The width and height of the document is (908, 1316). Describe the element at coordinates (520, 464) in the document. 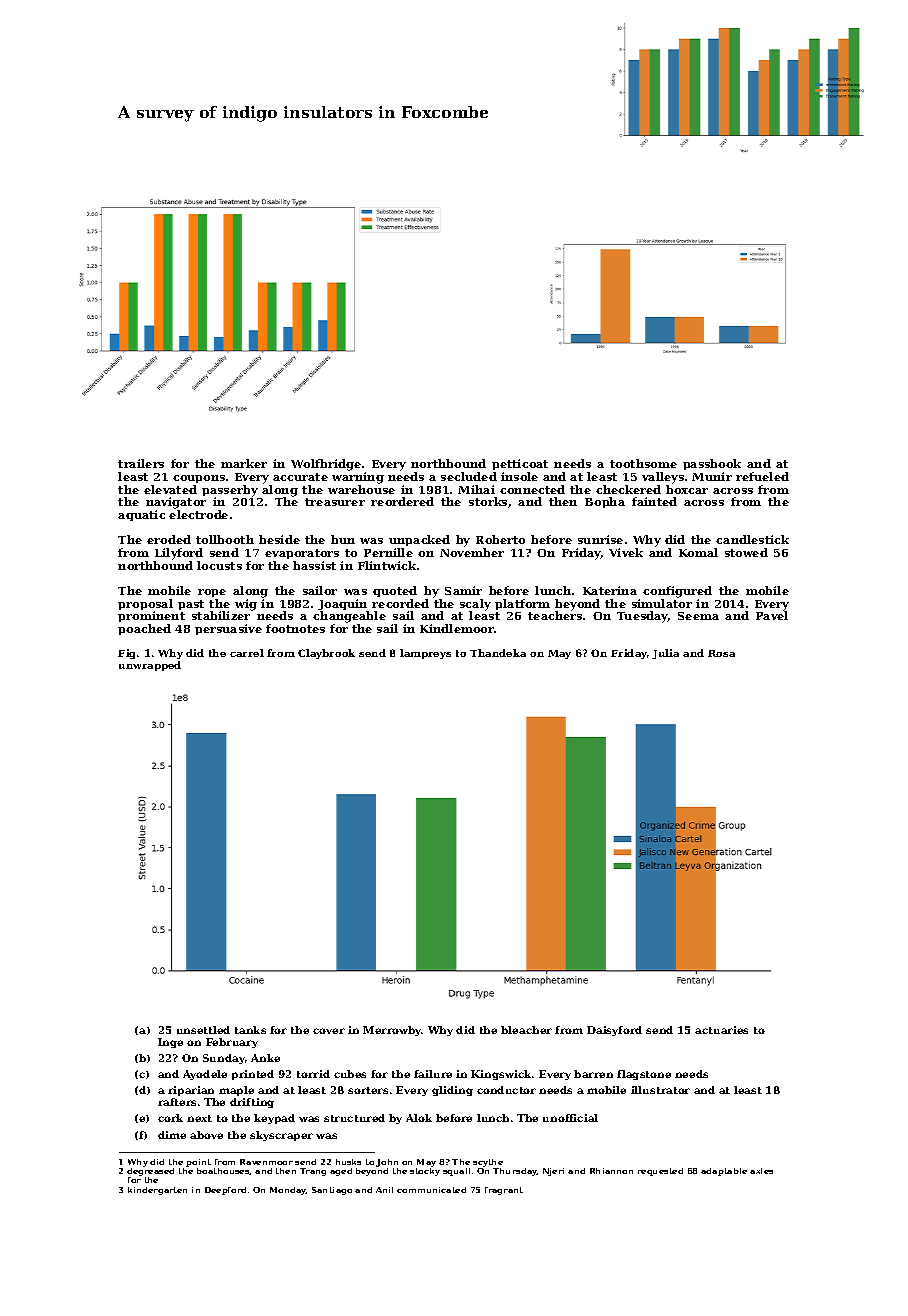

I see `petticoat` at that location.
